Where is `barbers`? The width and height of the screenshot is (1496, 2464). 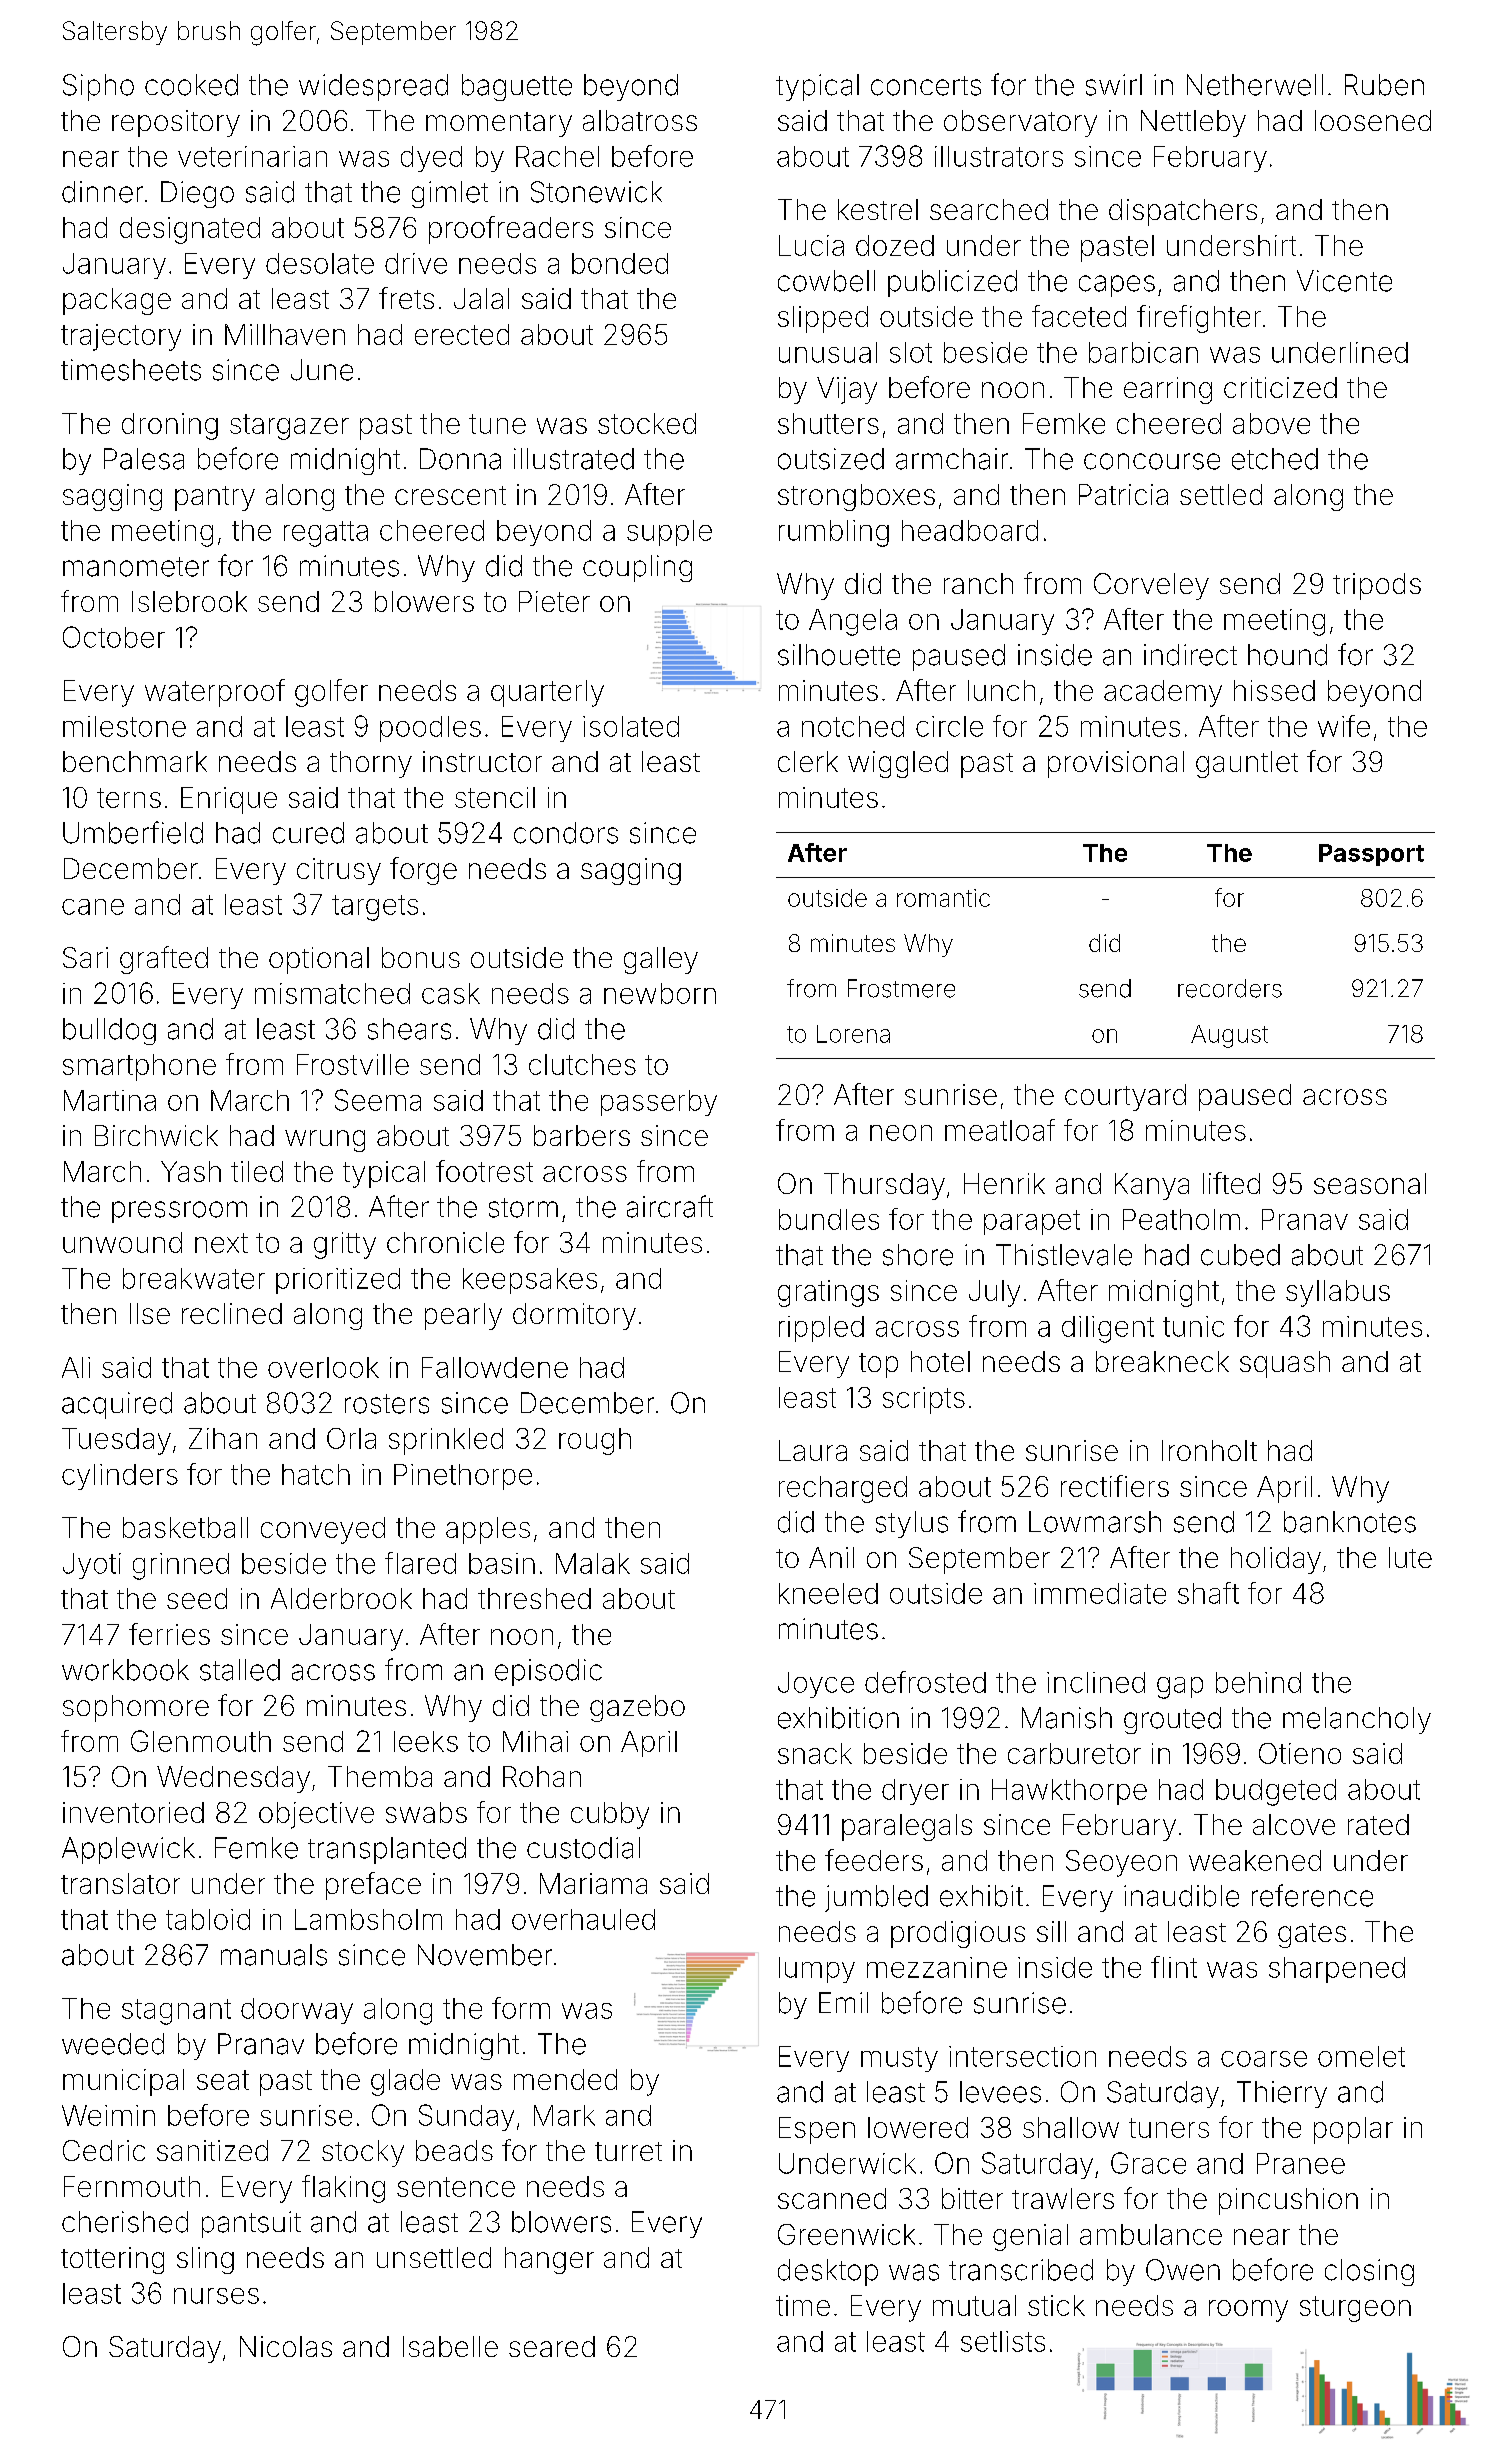
barbers is located at coordinates (582, 1135).
